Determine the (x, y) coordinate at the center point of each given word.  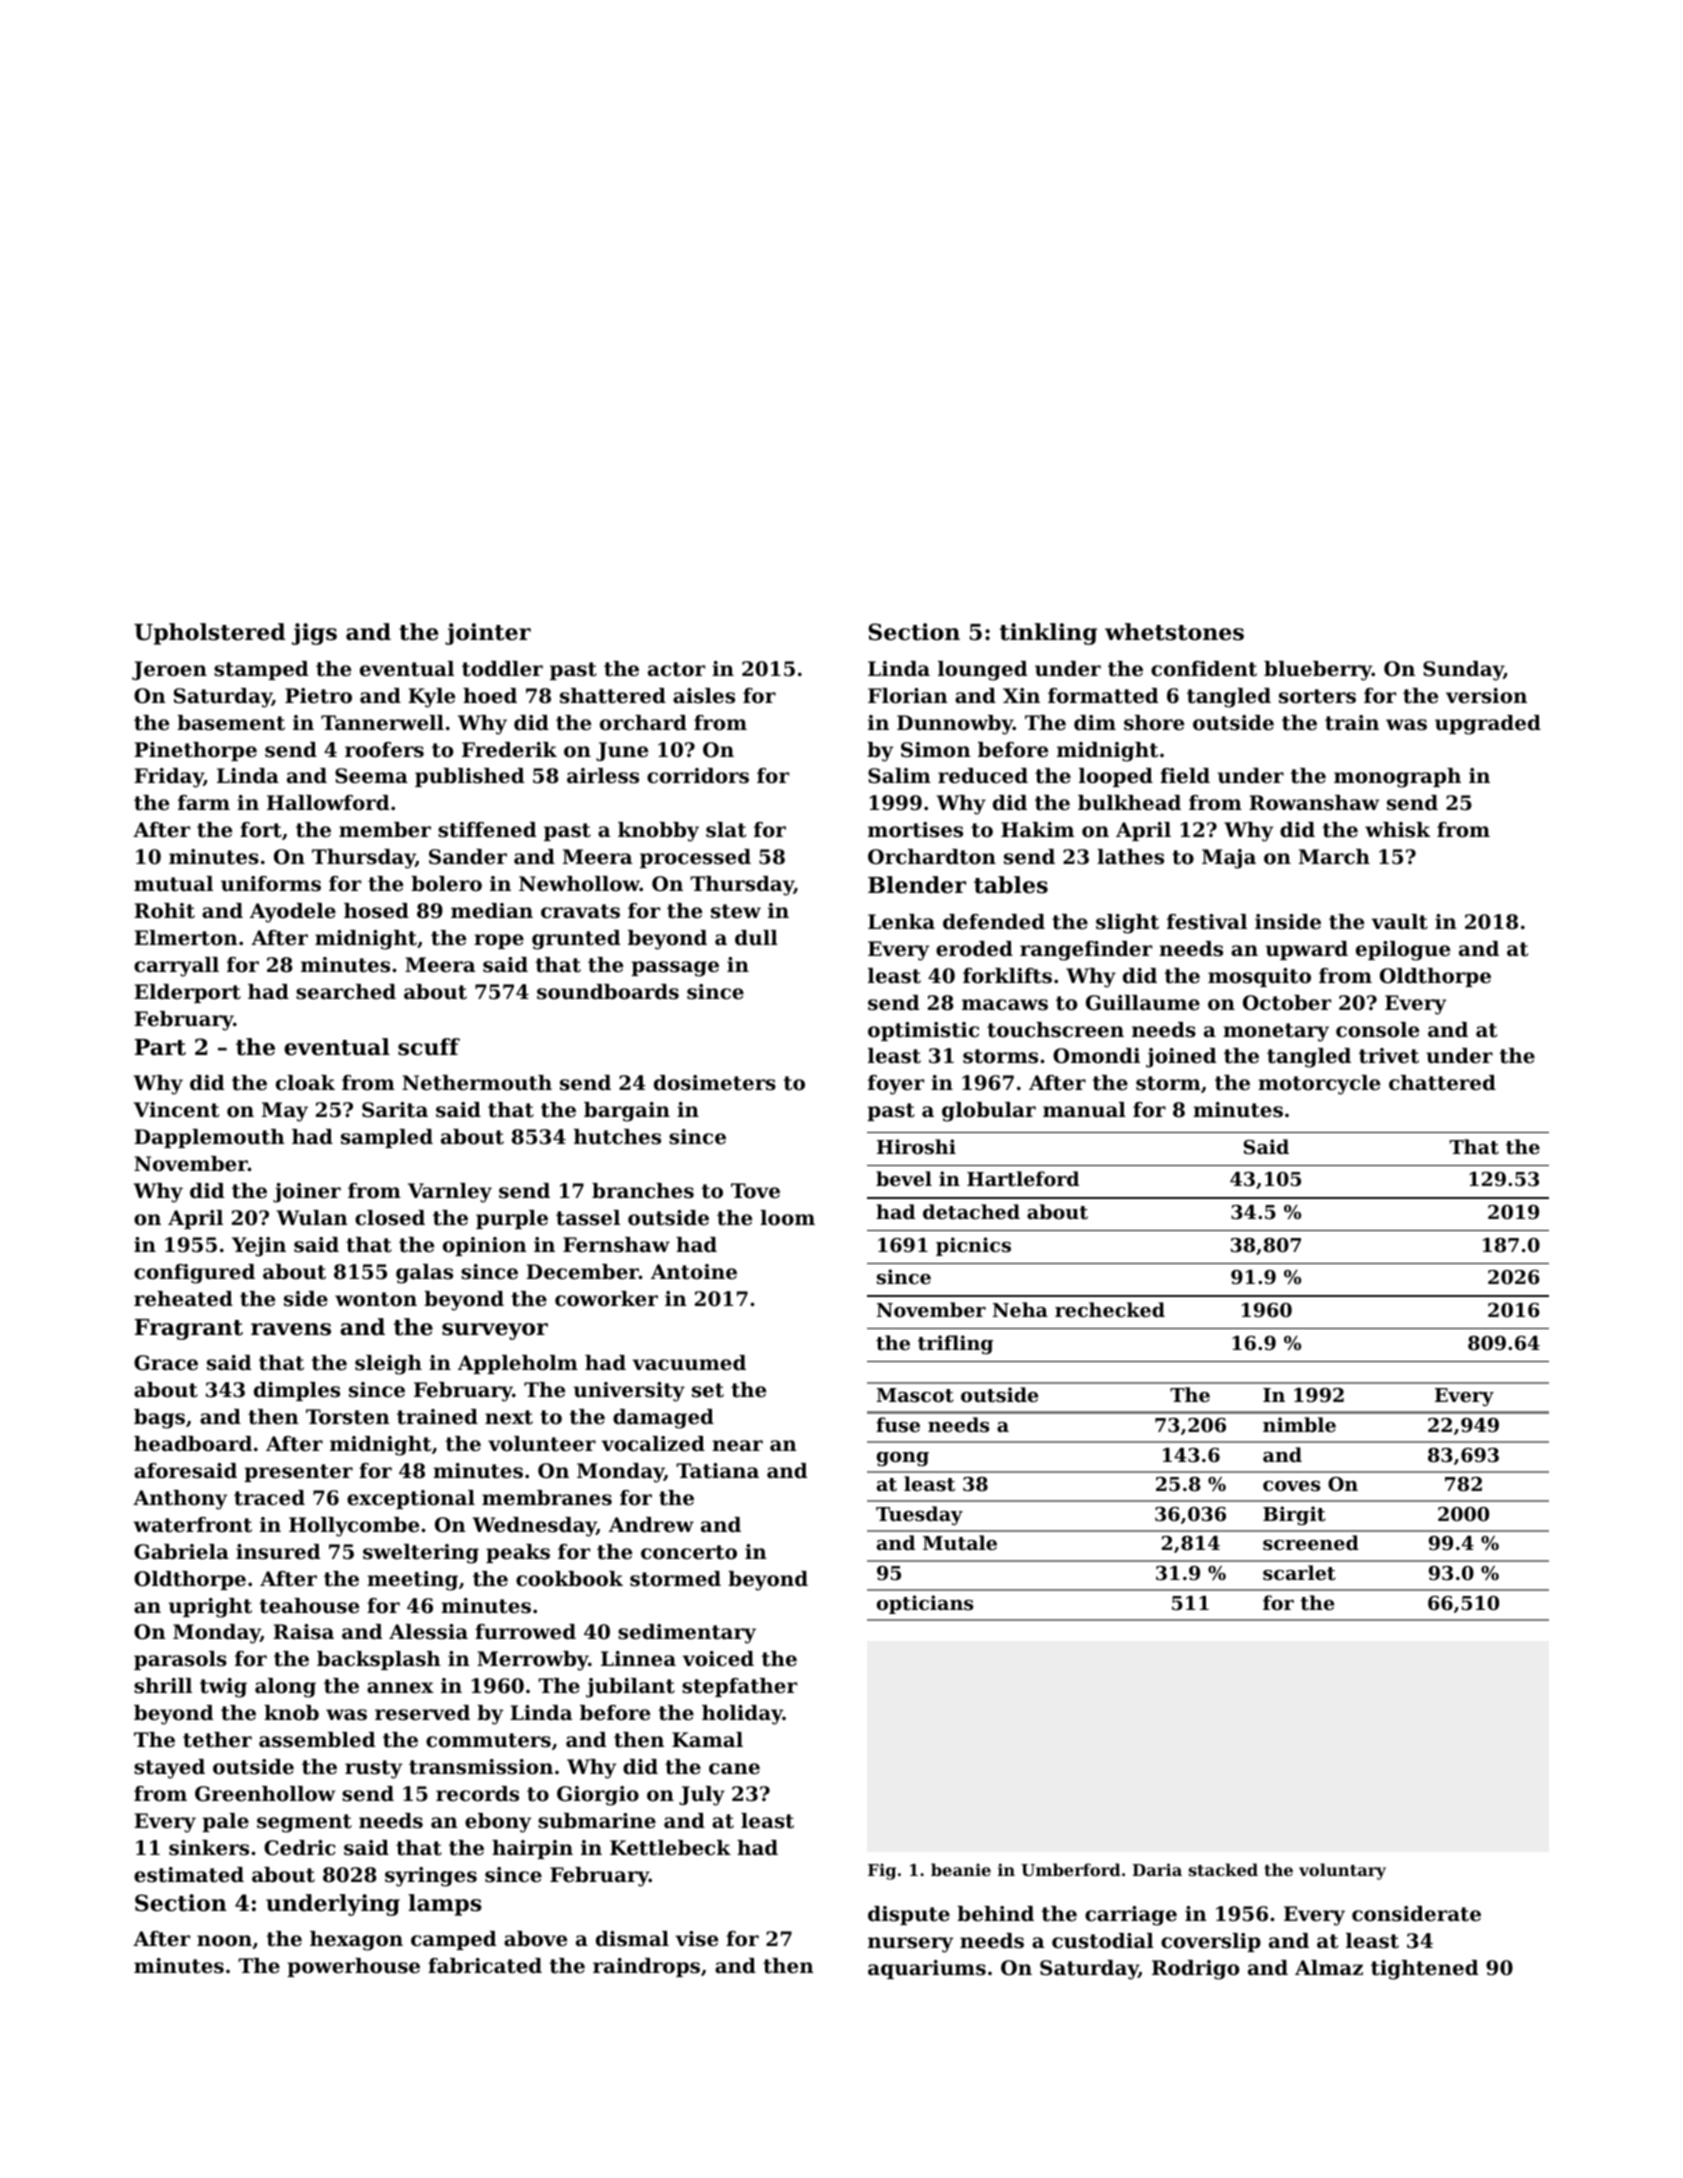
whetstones (1174, 632)
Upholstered (209, 634)
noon (224, 1941)
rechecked (1110, 1309)
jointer (488, 634)
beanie (961, 1869)
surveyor (495, 1331)
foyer (896, 1085)
